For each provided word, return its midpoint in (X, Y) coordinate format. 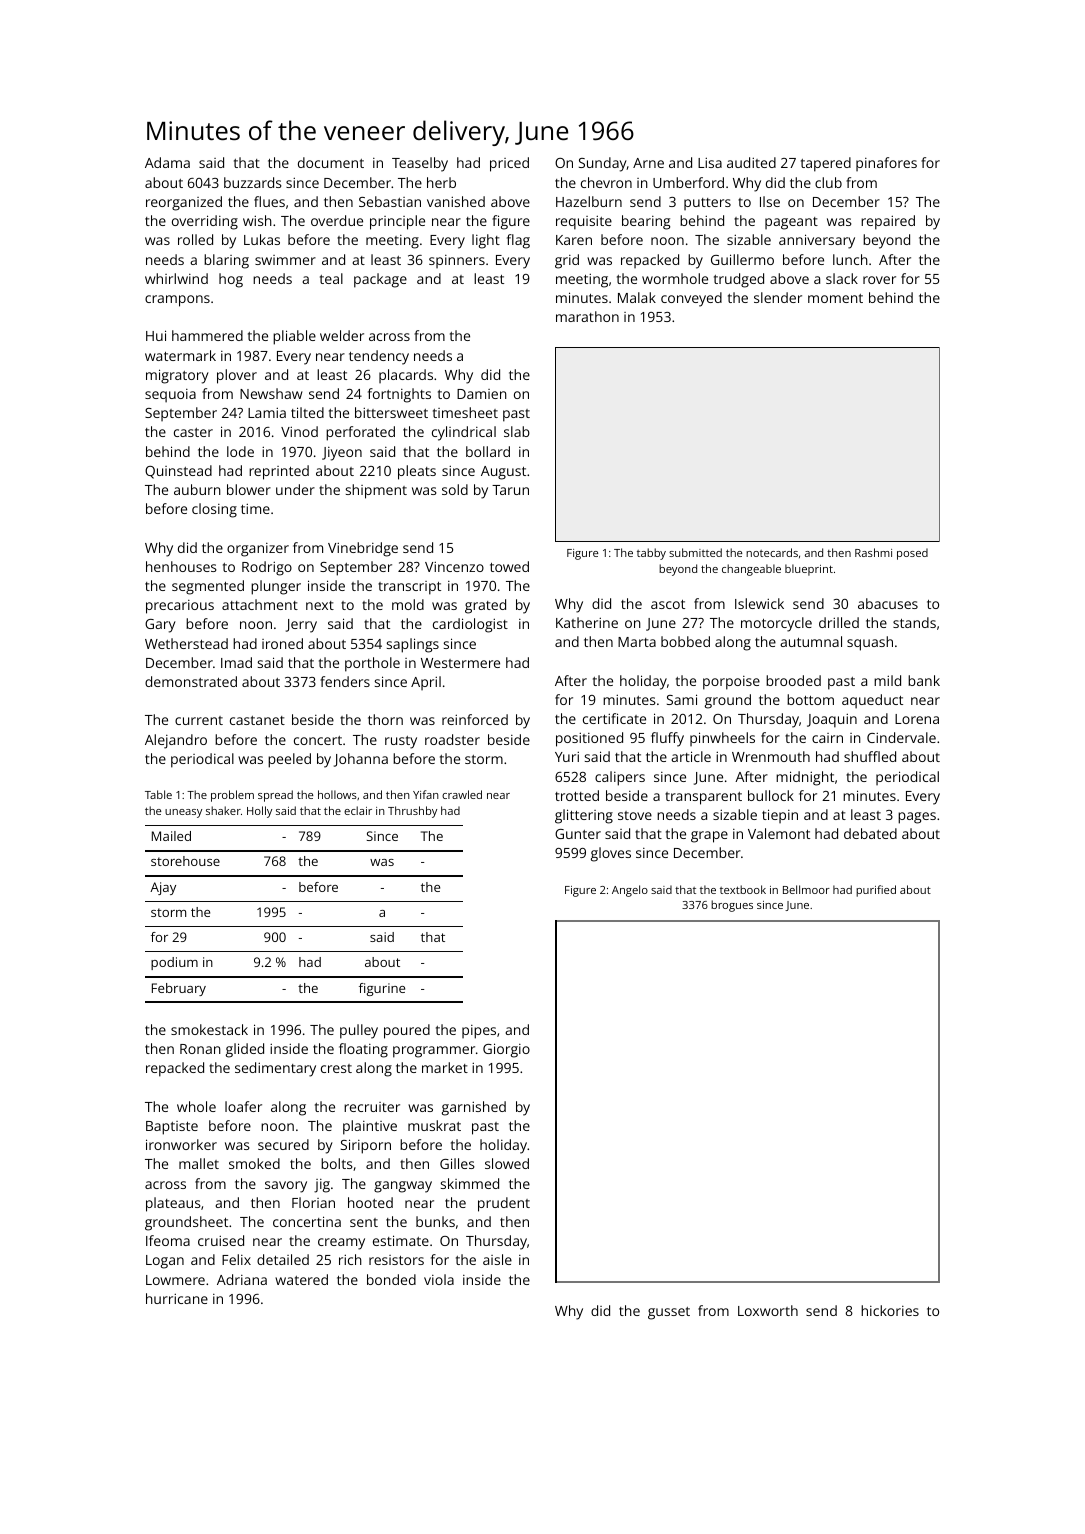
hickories (890, 1310)
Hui (156, 335)
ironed (282, 643)
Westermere (460, 663)
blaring (226, 261)
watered (301, 1279)
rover (879, 280)
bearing (646, 222)
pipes (479, 1032)
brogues (732, 906)
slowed (507, 1163)
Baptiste (172, 1128)
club (828, 182)
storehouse (185, 861)
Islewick (759, 603)
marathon (587, 316)
